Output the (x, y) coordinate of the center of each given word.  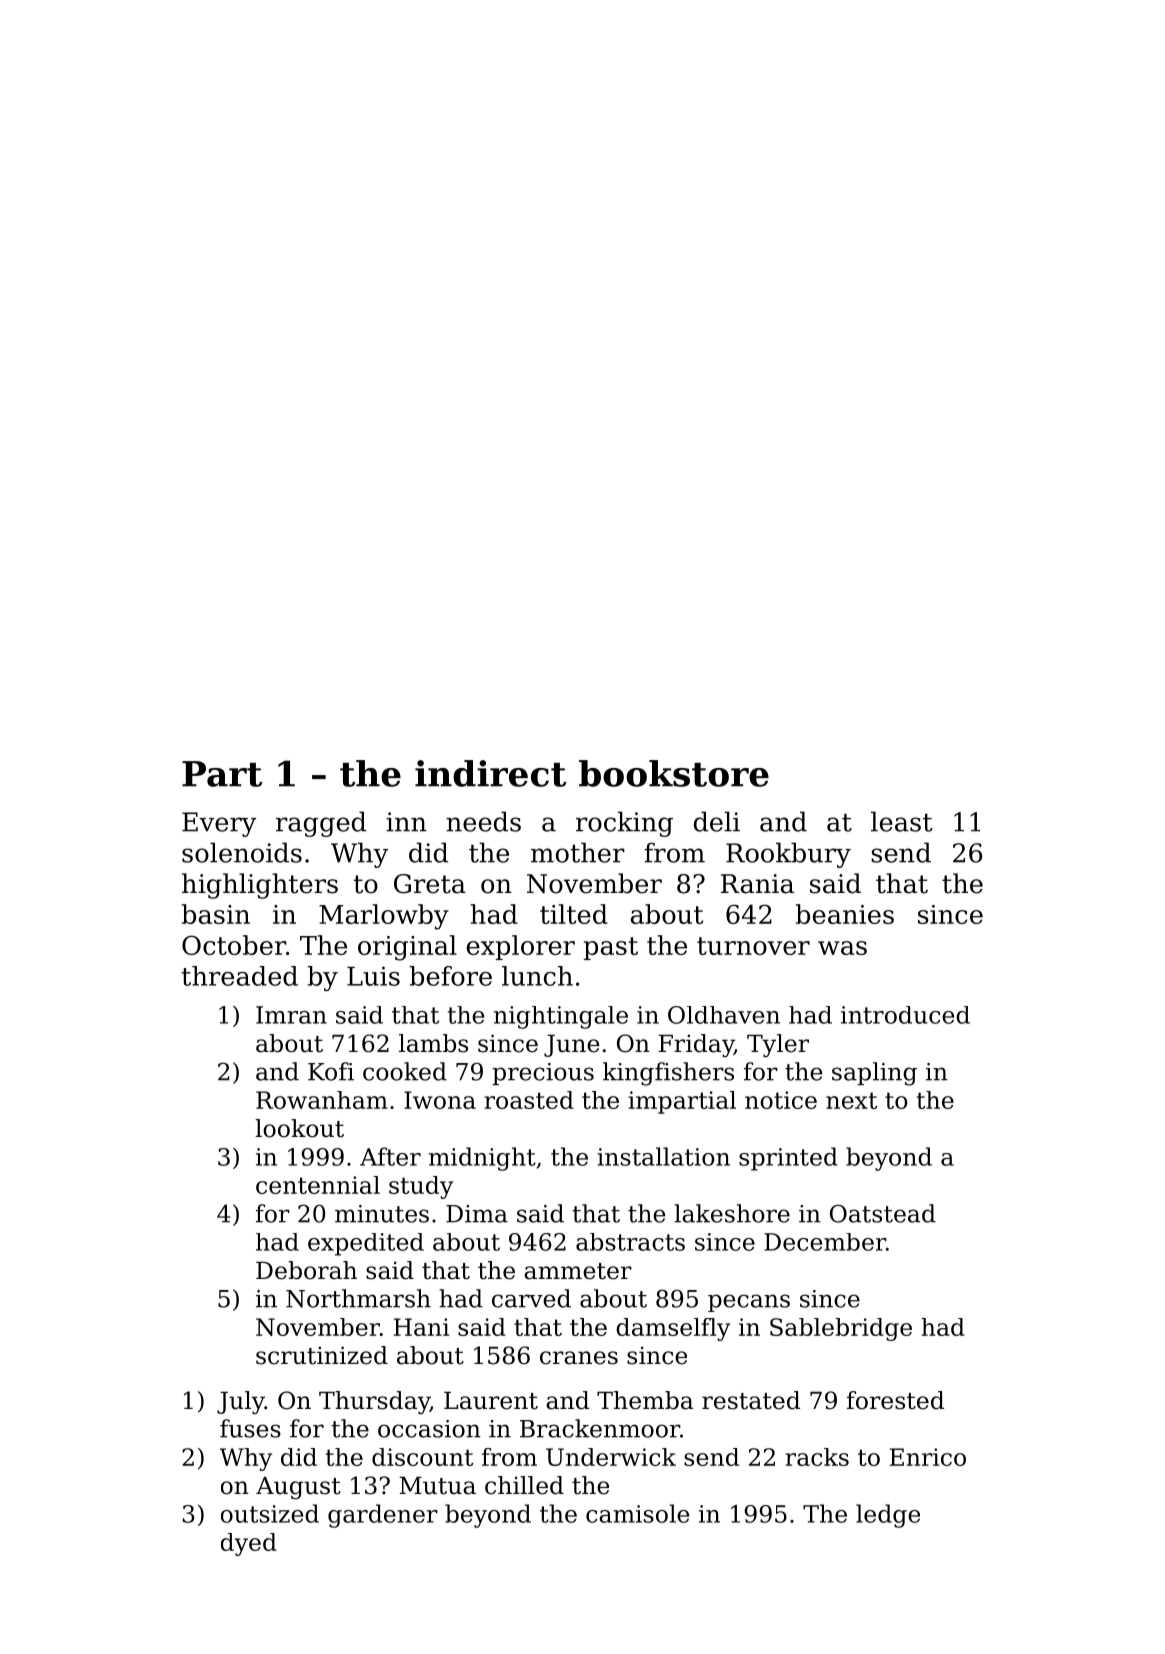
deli (717, 821)
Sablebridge (841, 1329)
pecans (749, 1303)
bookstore (674, 773)
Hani (421, 1327)
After (390, 1156)
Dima (477, 1214)
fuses (250, 1428)
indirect (490, 773)
